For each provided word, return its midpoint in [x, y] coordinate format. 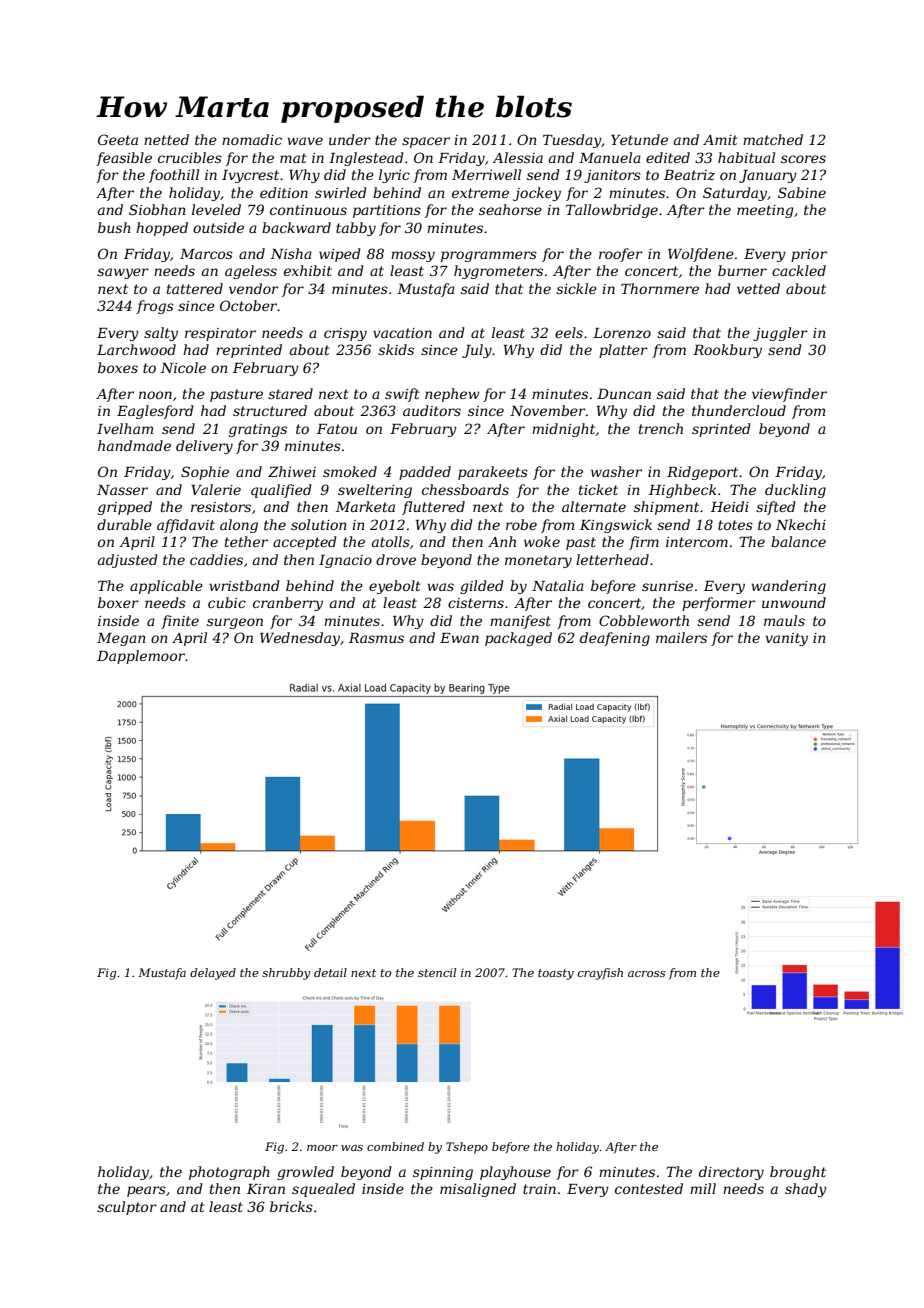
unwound [794, 602]
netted [166, 139]
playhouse [515, 1173]
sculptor [127, 1208]
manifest [520, 622]
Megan [121, 639]
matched [773, 139]
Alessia [517, 157]
